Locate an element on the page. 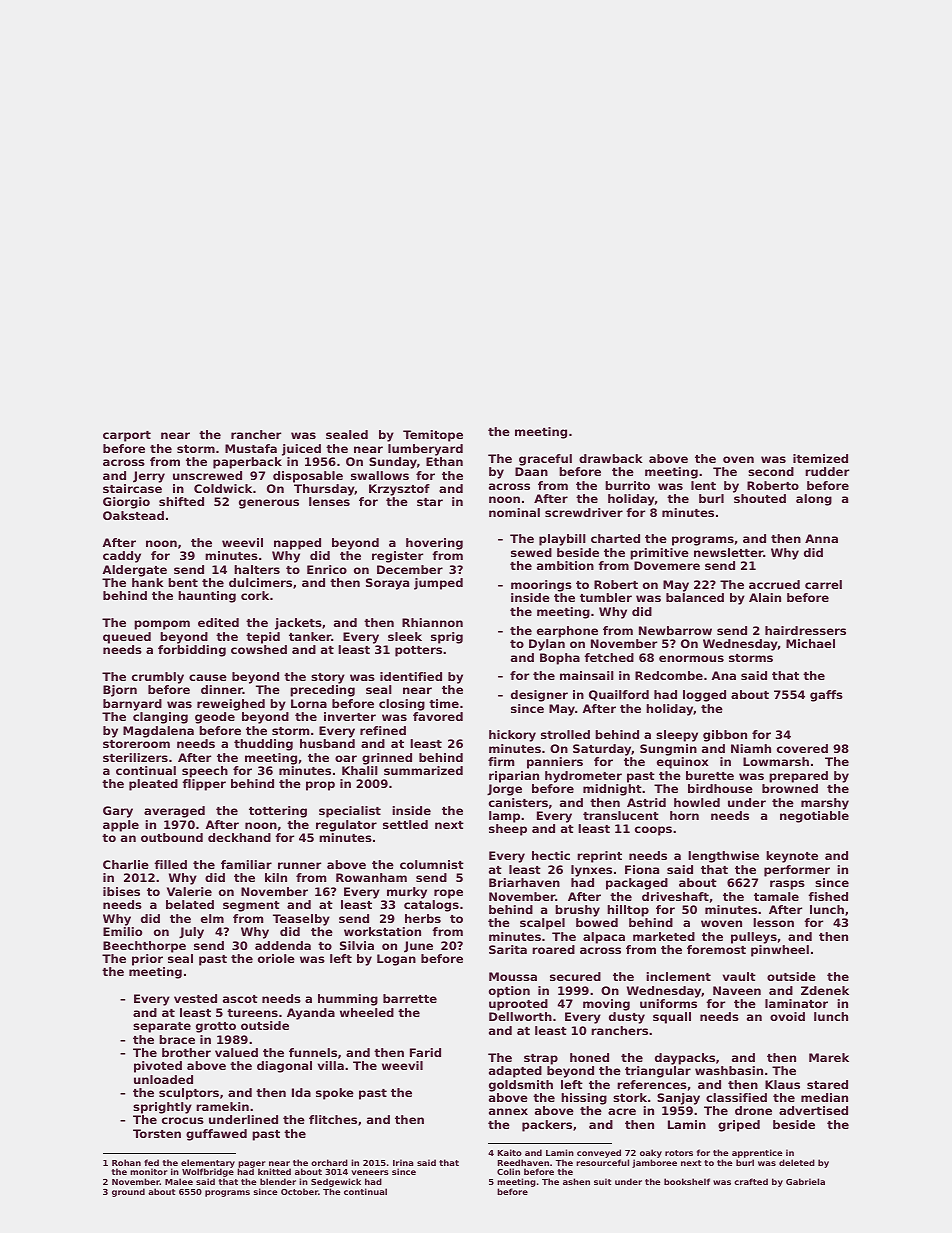 Image resolution: width=952 pixels, height=1233 pixels. tanker is located at coordinates (310, 636).
